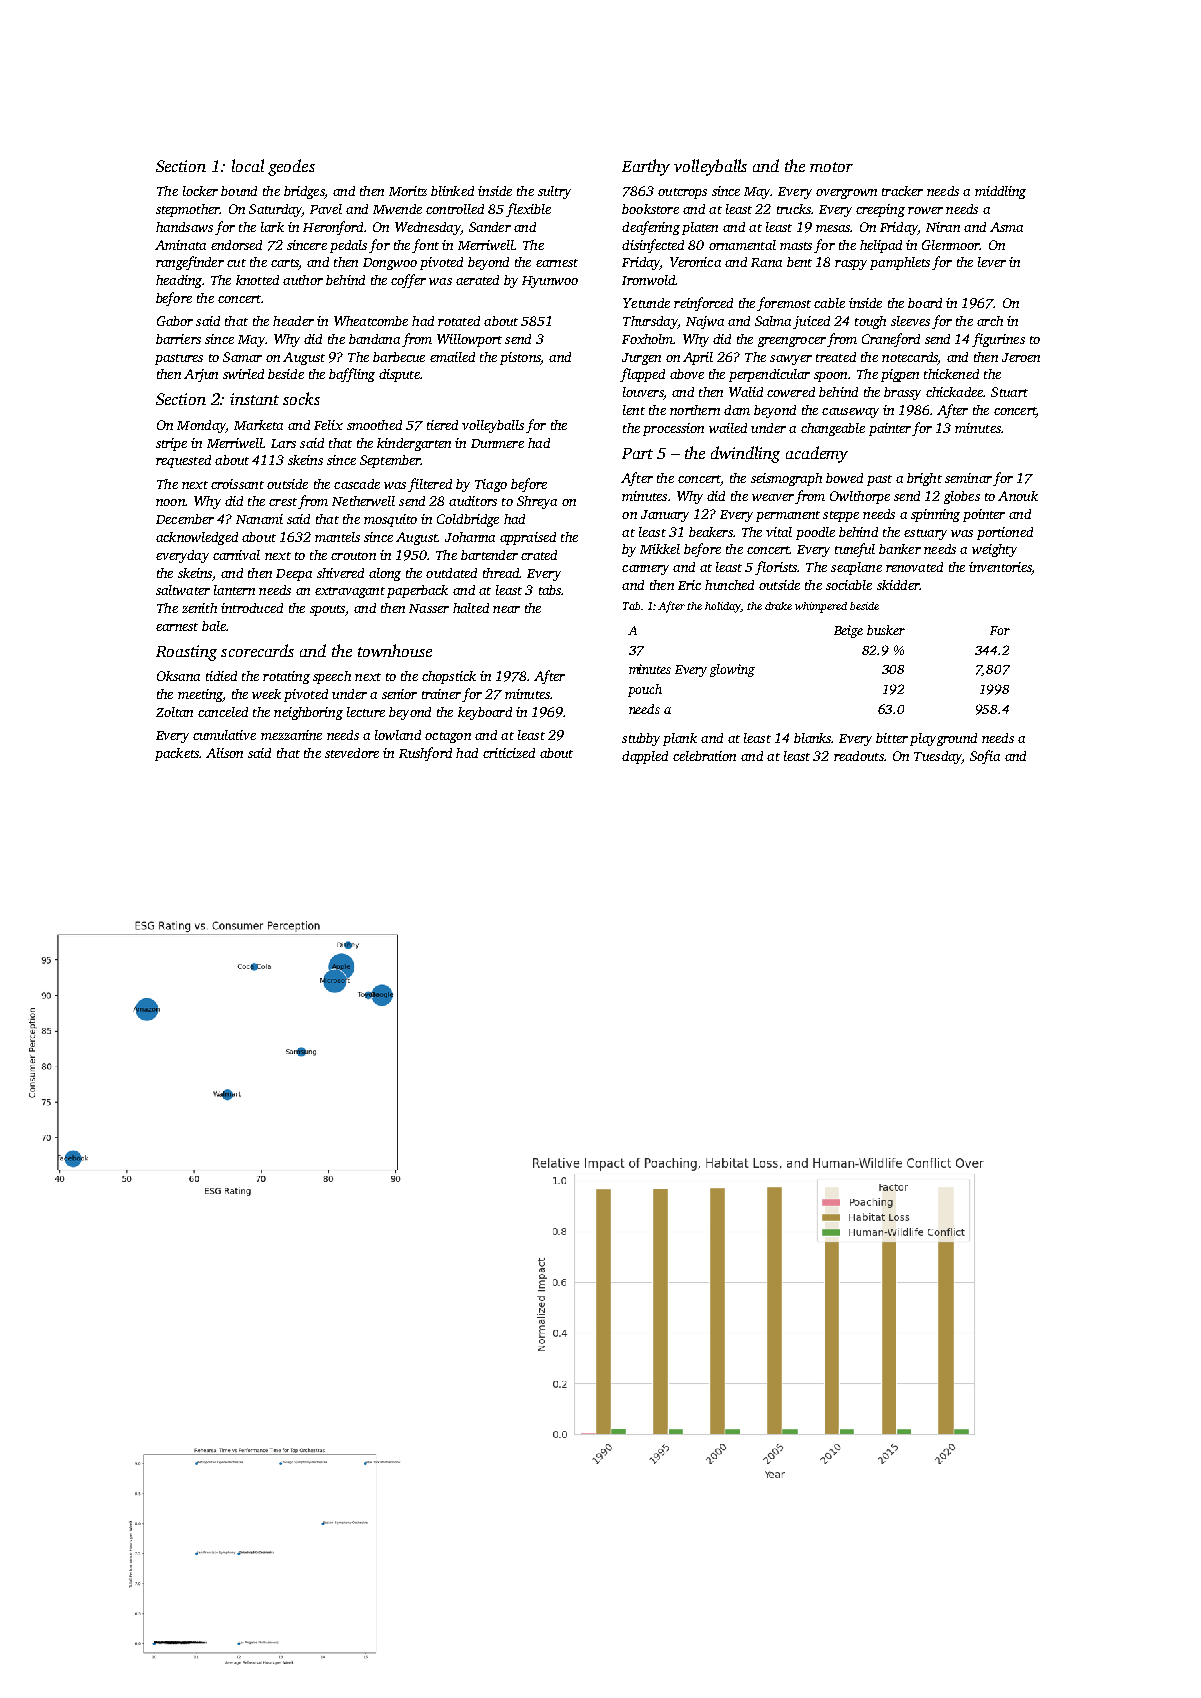  What do you see at coordinates (1000, 192) in the screenshot?
I see `middling` at bounding box center [1000, 192].
